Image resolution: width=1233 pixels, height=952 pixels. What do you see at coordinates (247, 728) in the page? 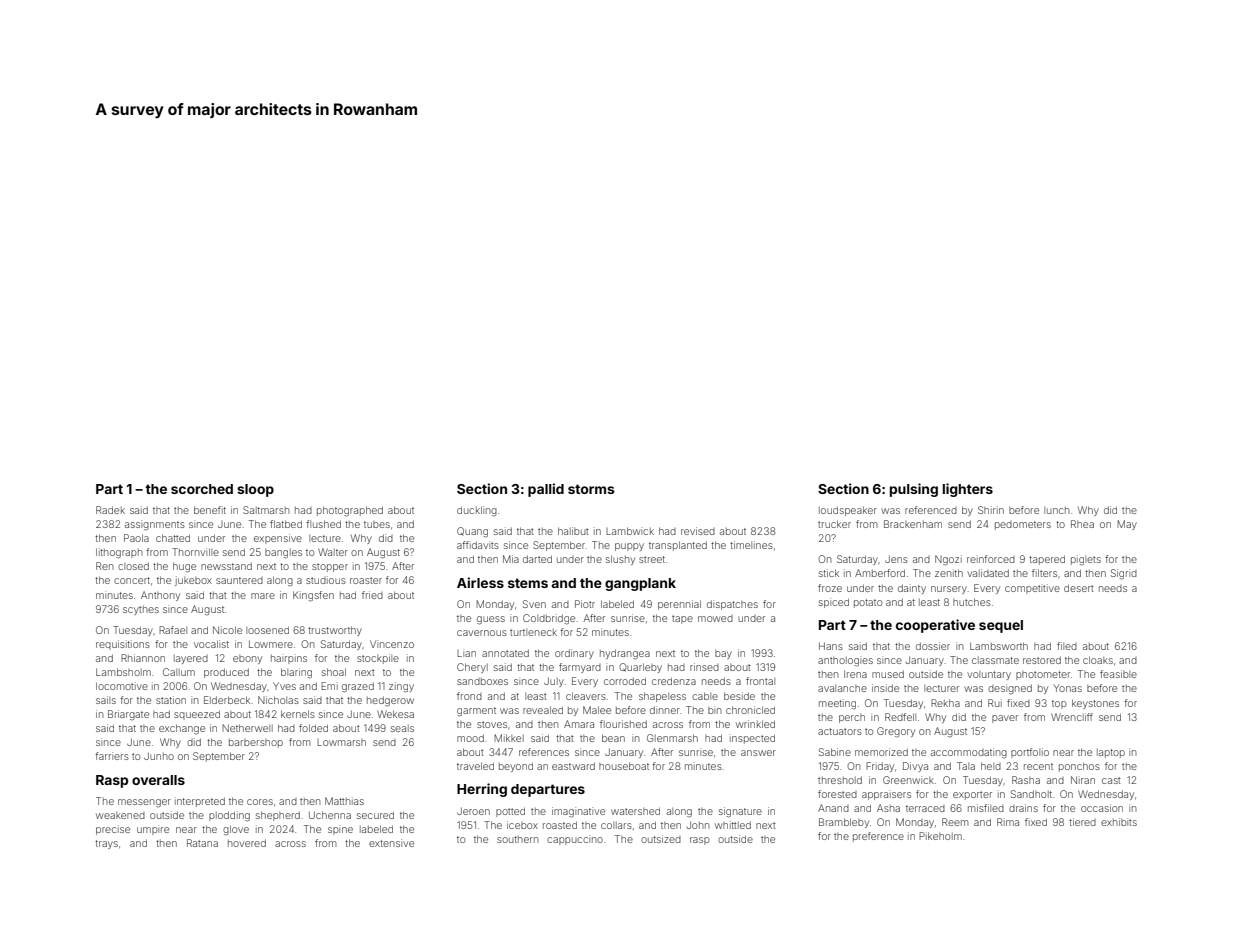
I see `Netherwell` at bounding box center [247, 728].
